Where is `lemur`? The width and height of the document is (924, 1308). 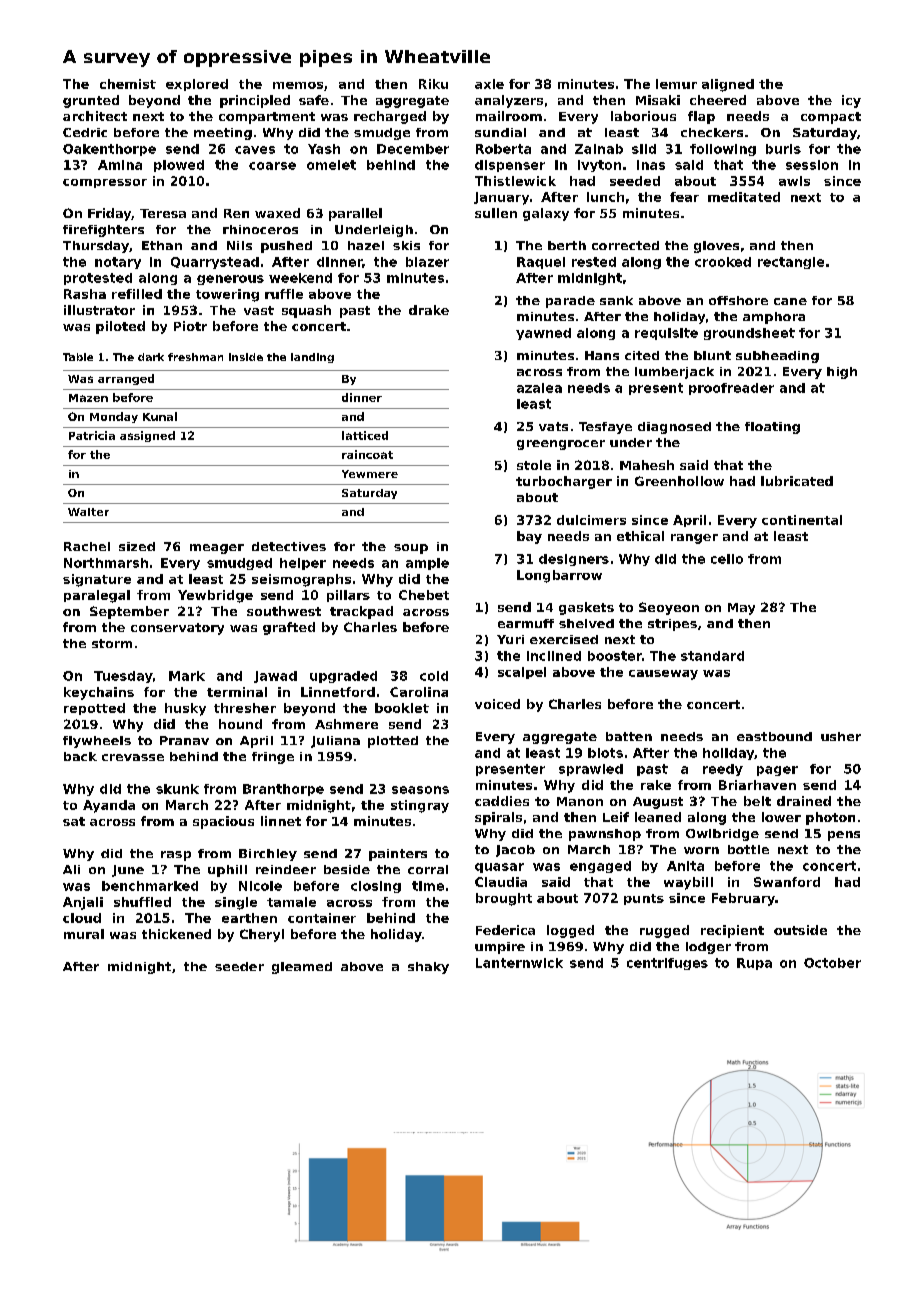 lemur is located at coordinates (676, 84).
